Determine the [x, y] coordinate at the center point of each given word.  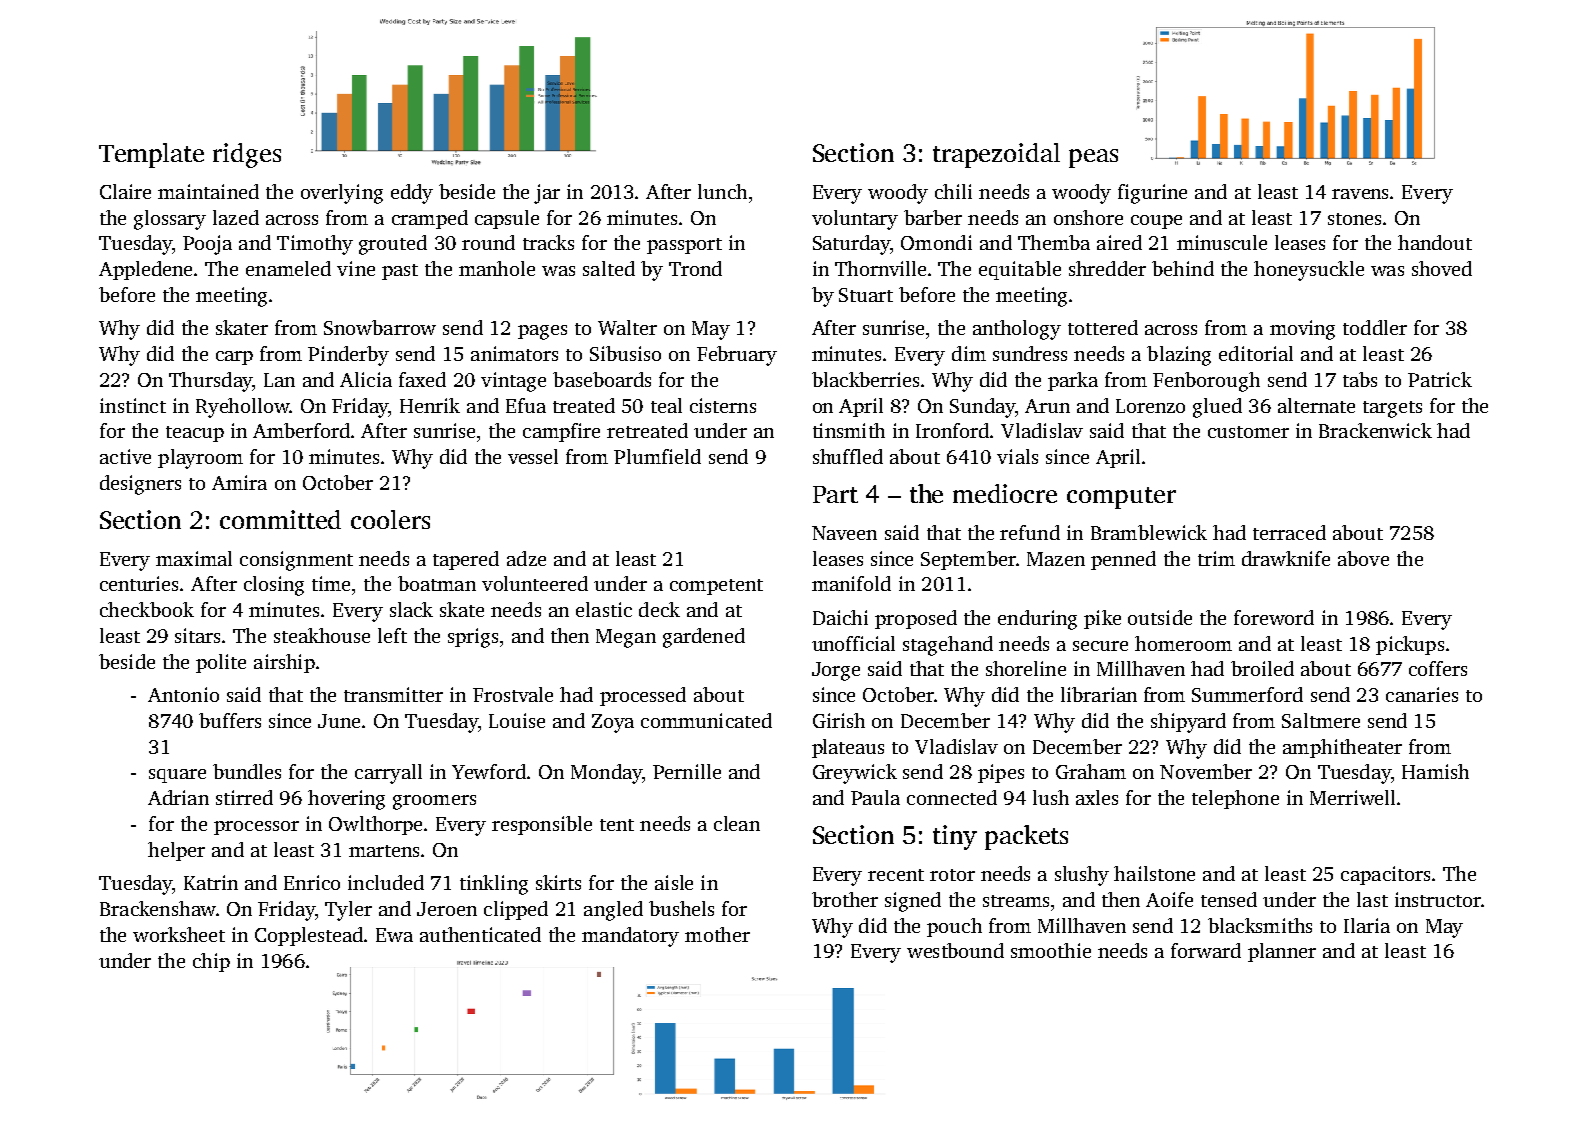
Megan [626, 638]
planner [1282, 952]
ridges [247, 155]
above [1363, 558]
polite [221, 663]
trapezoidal [996, 155]
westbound [955, 950]
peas [1093, 158]
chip [211, 962]
